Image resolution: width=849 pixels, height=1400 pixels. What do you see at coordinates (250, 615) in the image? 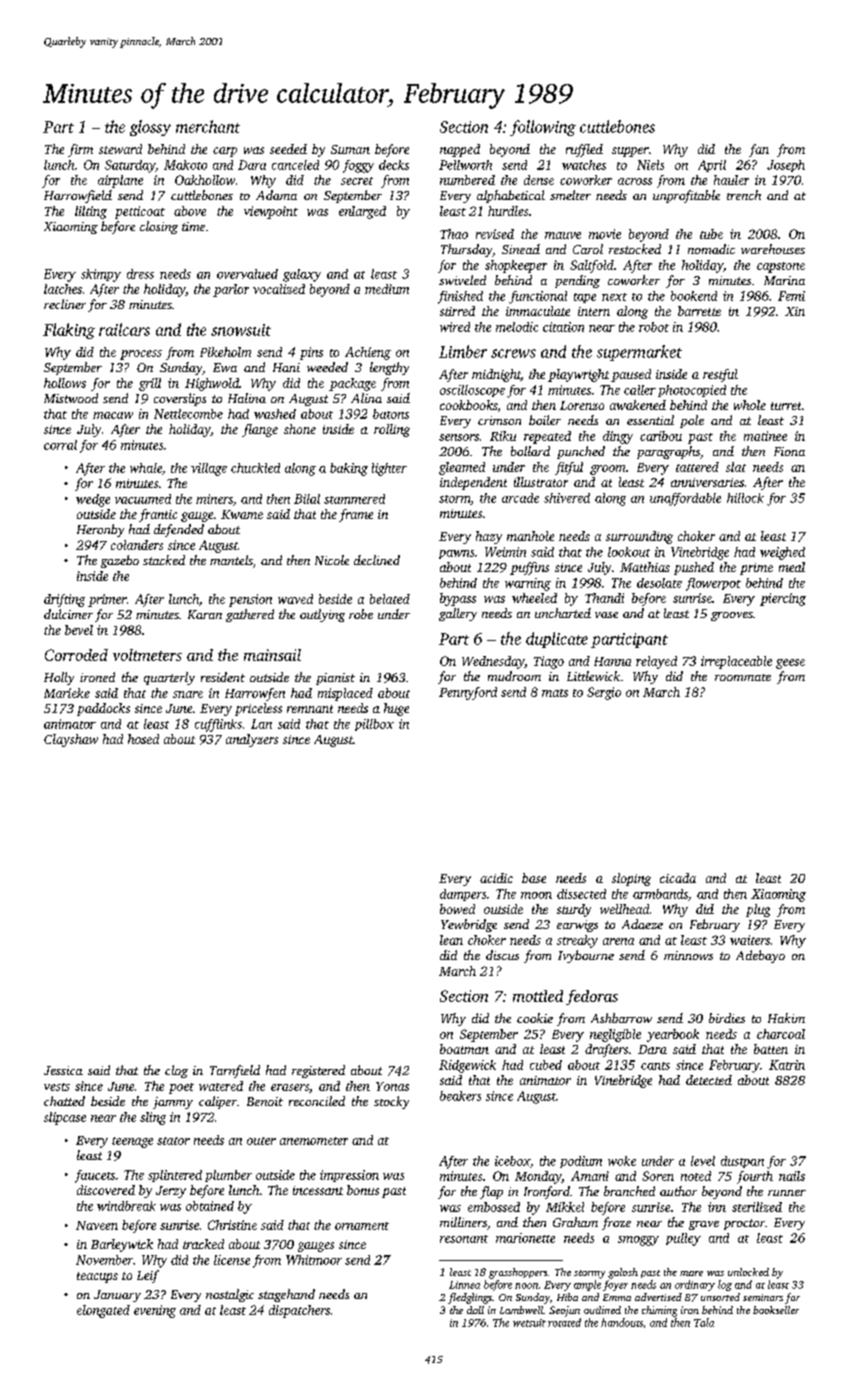
I see `gathered` at bounding box center [250, 615].
